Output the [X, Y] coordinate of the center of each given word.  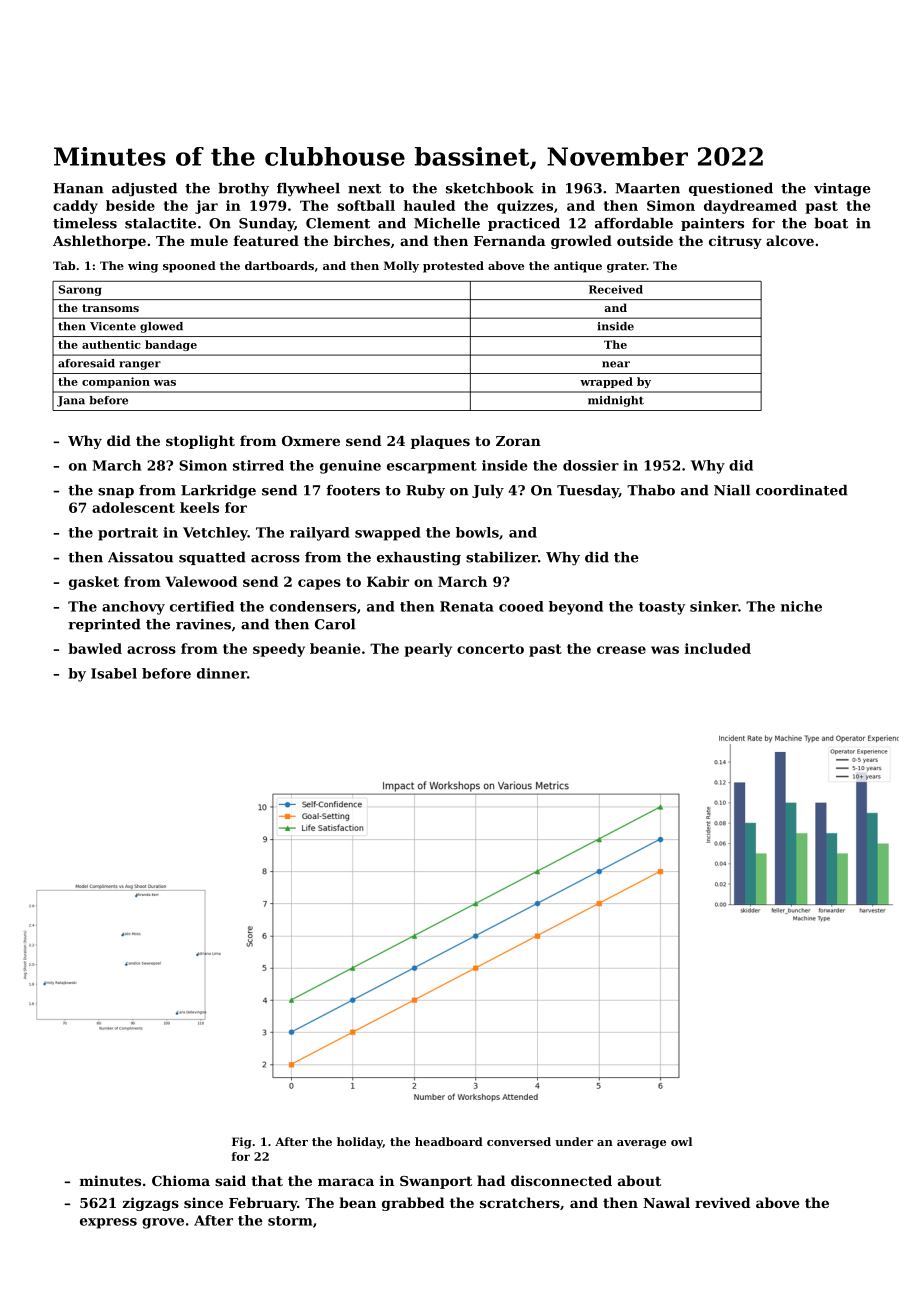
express [108, 1223]
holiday [360, 1143]
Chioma [181, 1180]
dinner [222, 673]
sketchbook [490, 188]
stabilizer [502, 557]
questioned [731, 189]
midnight [616, 401]
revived [722, 1202]
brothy [243, 190]
